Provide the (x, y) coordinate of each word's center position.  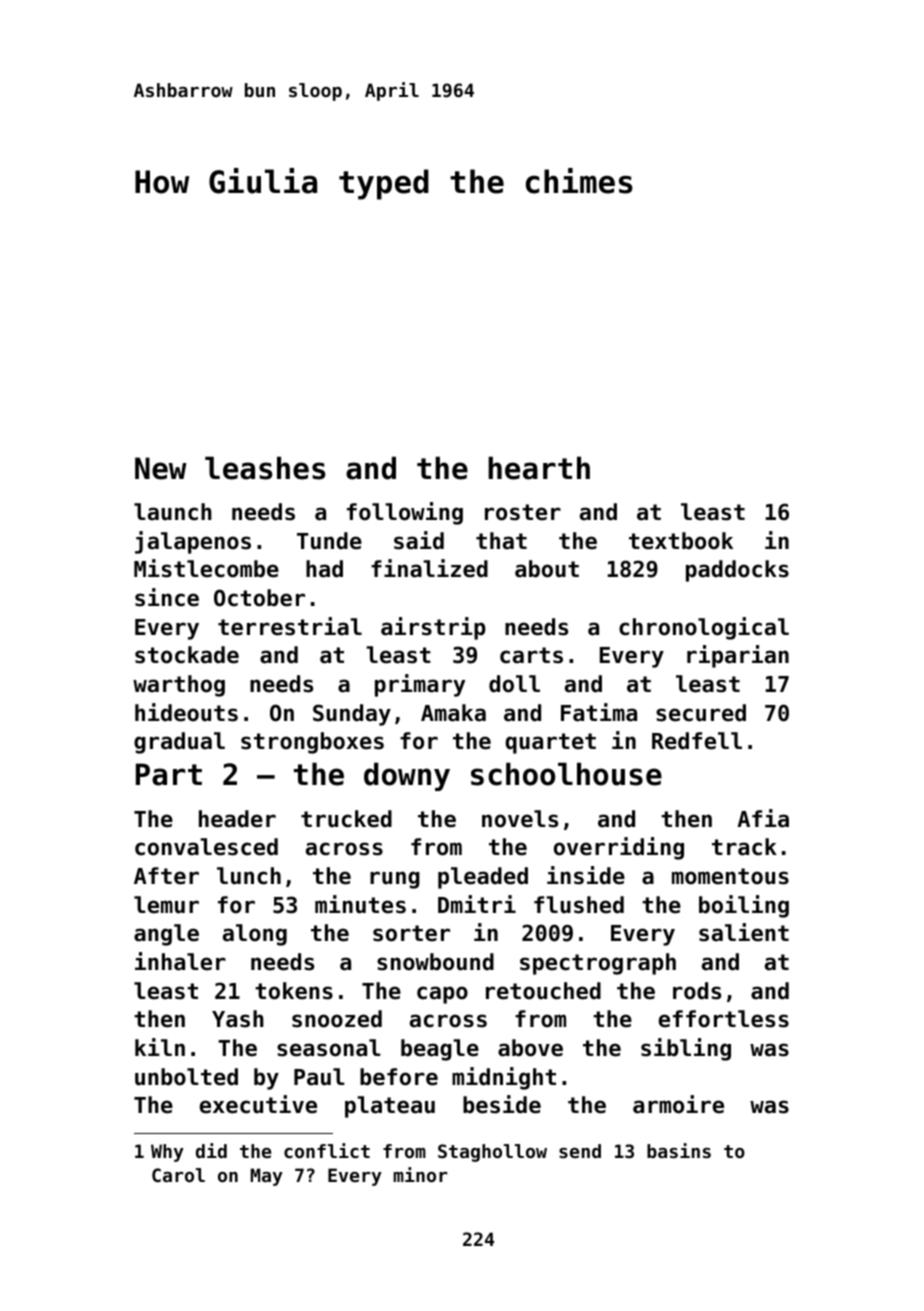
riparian (738, 656)
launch (173, 512)
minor (420, 1174)
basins (679, 1150)
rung (395, 880)
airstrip (433, 628)
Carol (178, 1175)
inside (586, 875)
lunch (249, 876)
